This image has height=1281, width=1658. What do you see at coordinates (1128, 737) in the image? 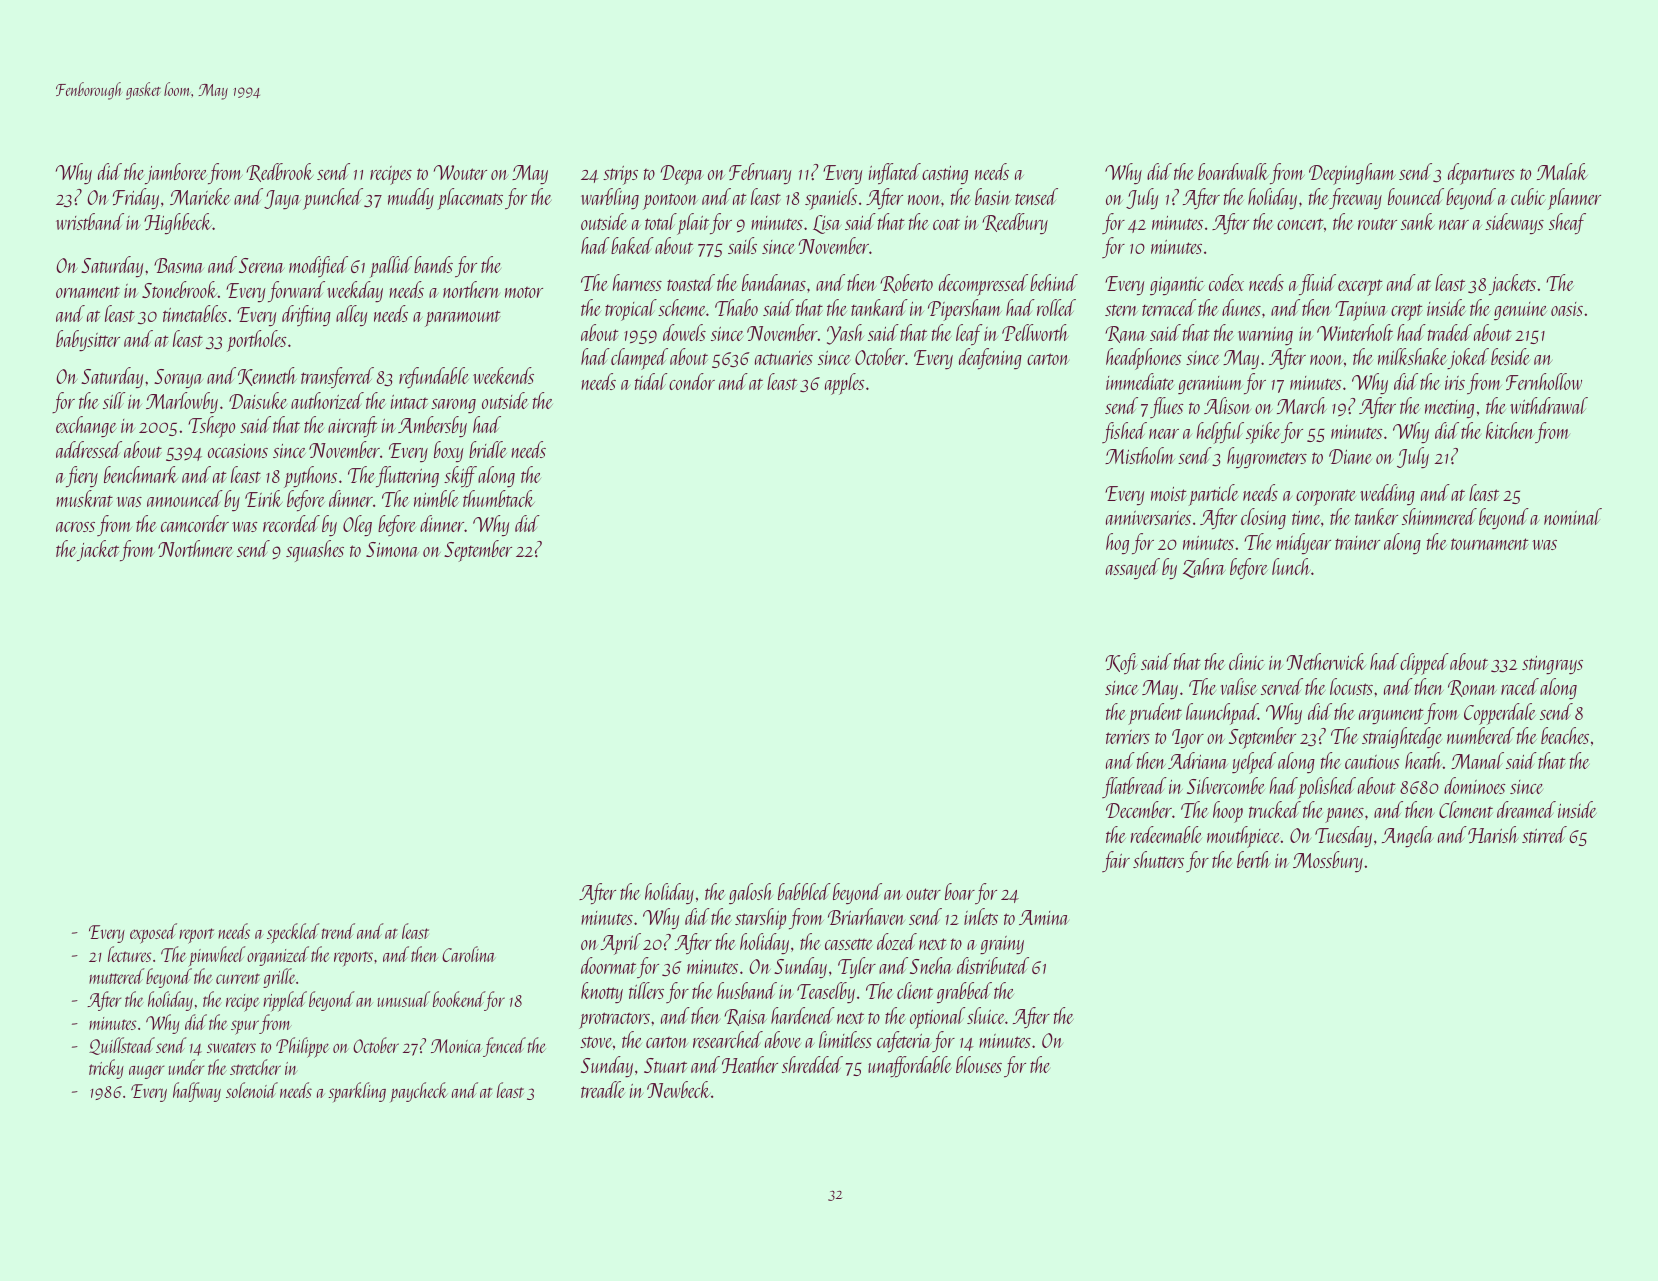
I see `terriers` at bounding box center [1128, 737].
